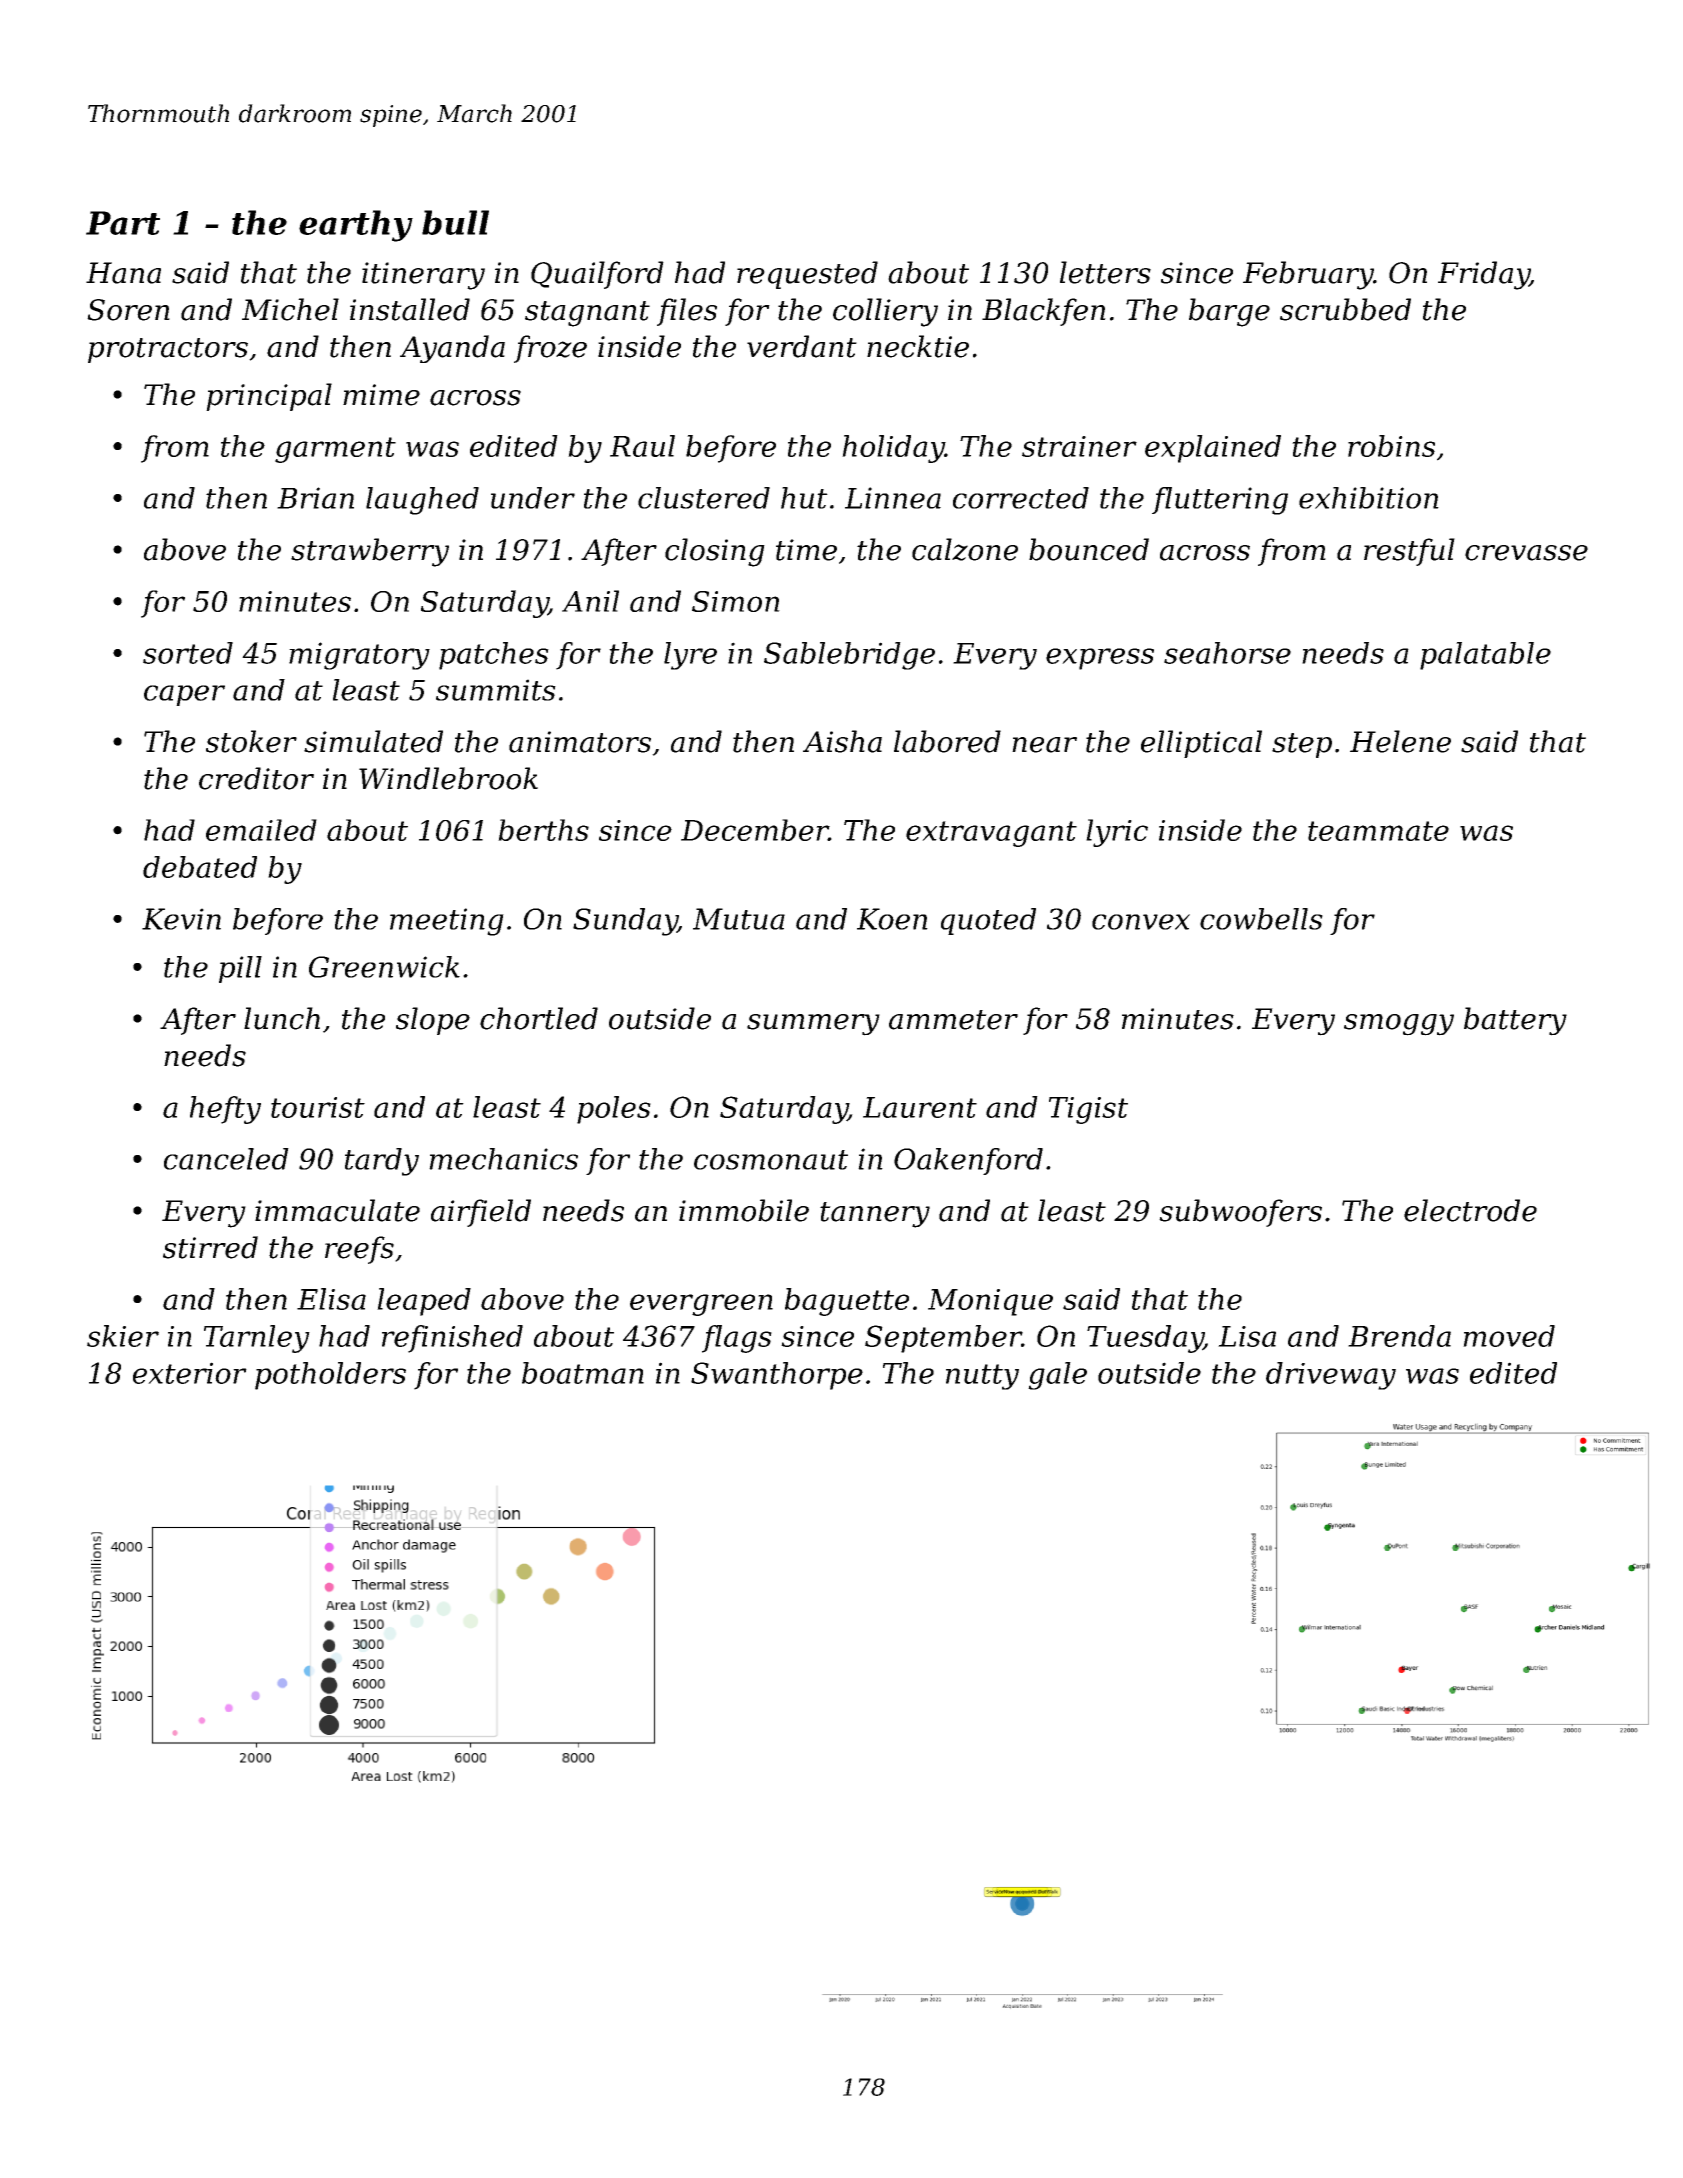 This screenshot has height=2178, width=1683. Describe the element at coordinates (1261, 919) in the screenshot. I see `cowbells` at that location.
